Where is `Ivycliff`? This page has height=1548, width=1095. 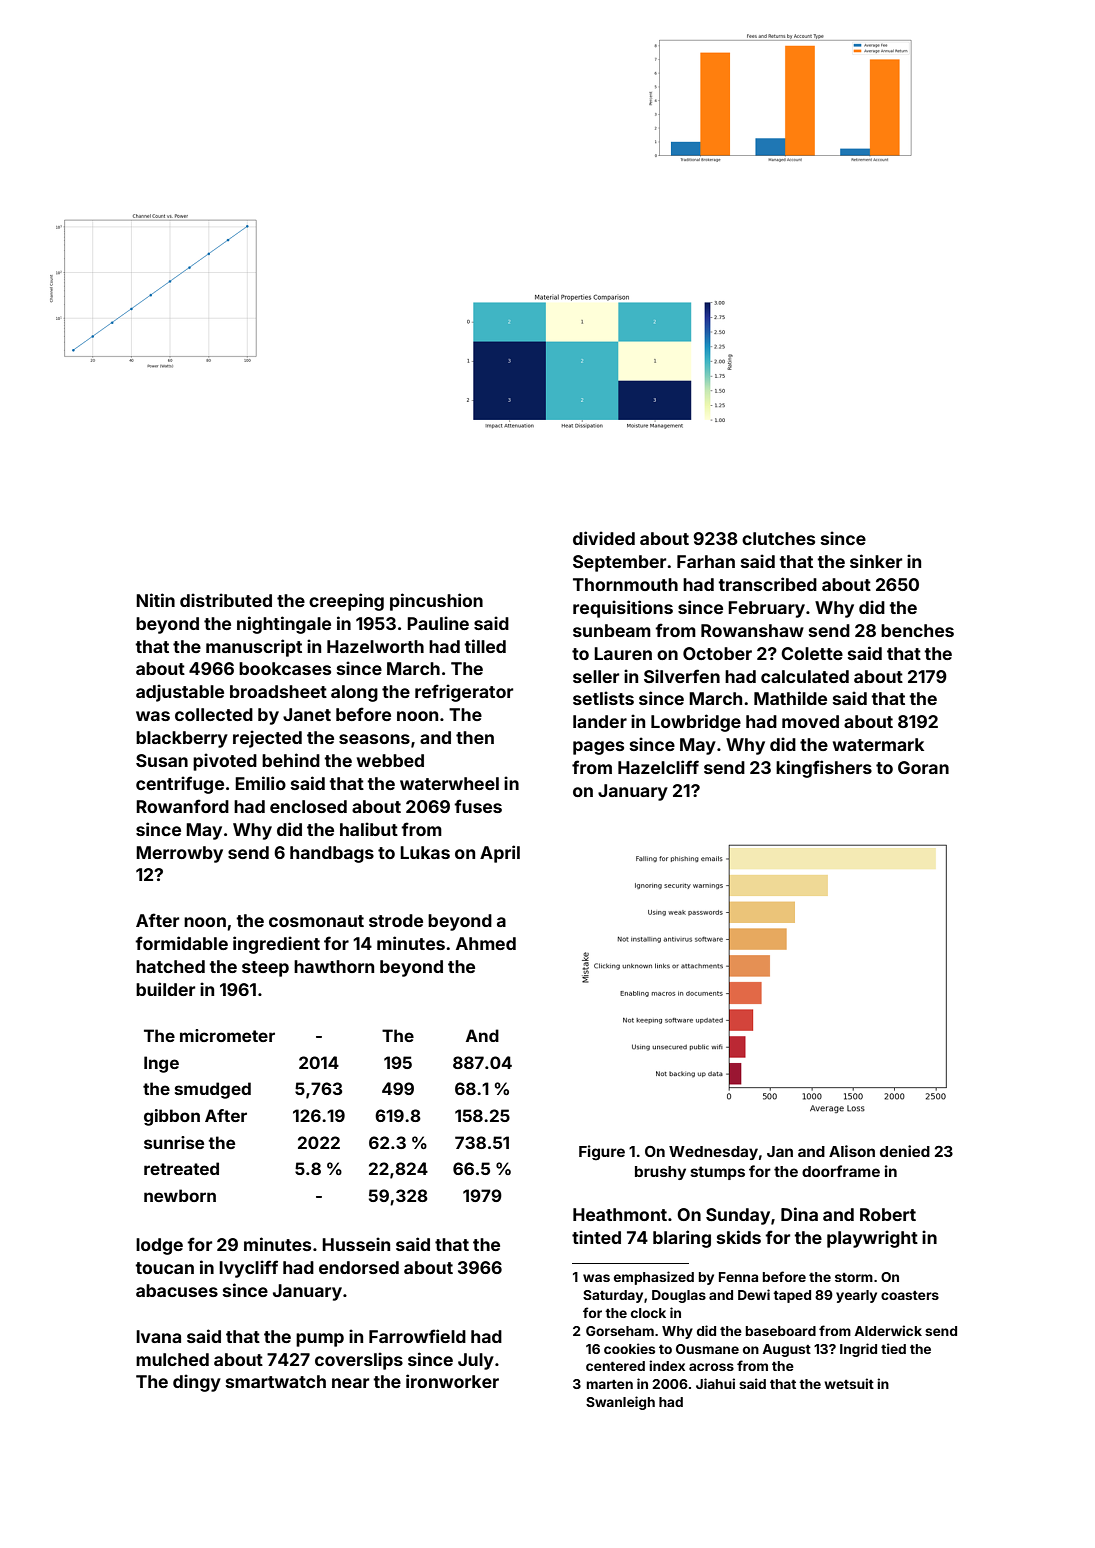 Ivycliff is located at coordinates (248, 1269).
